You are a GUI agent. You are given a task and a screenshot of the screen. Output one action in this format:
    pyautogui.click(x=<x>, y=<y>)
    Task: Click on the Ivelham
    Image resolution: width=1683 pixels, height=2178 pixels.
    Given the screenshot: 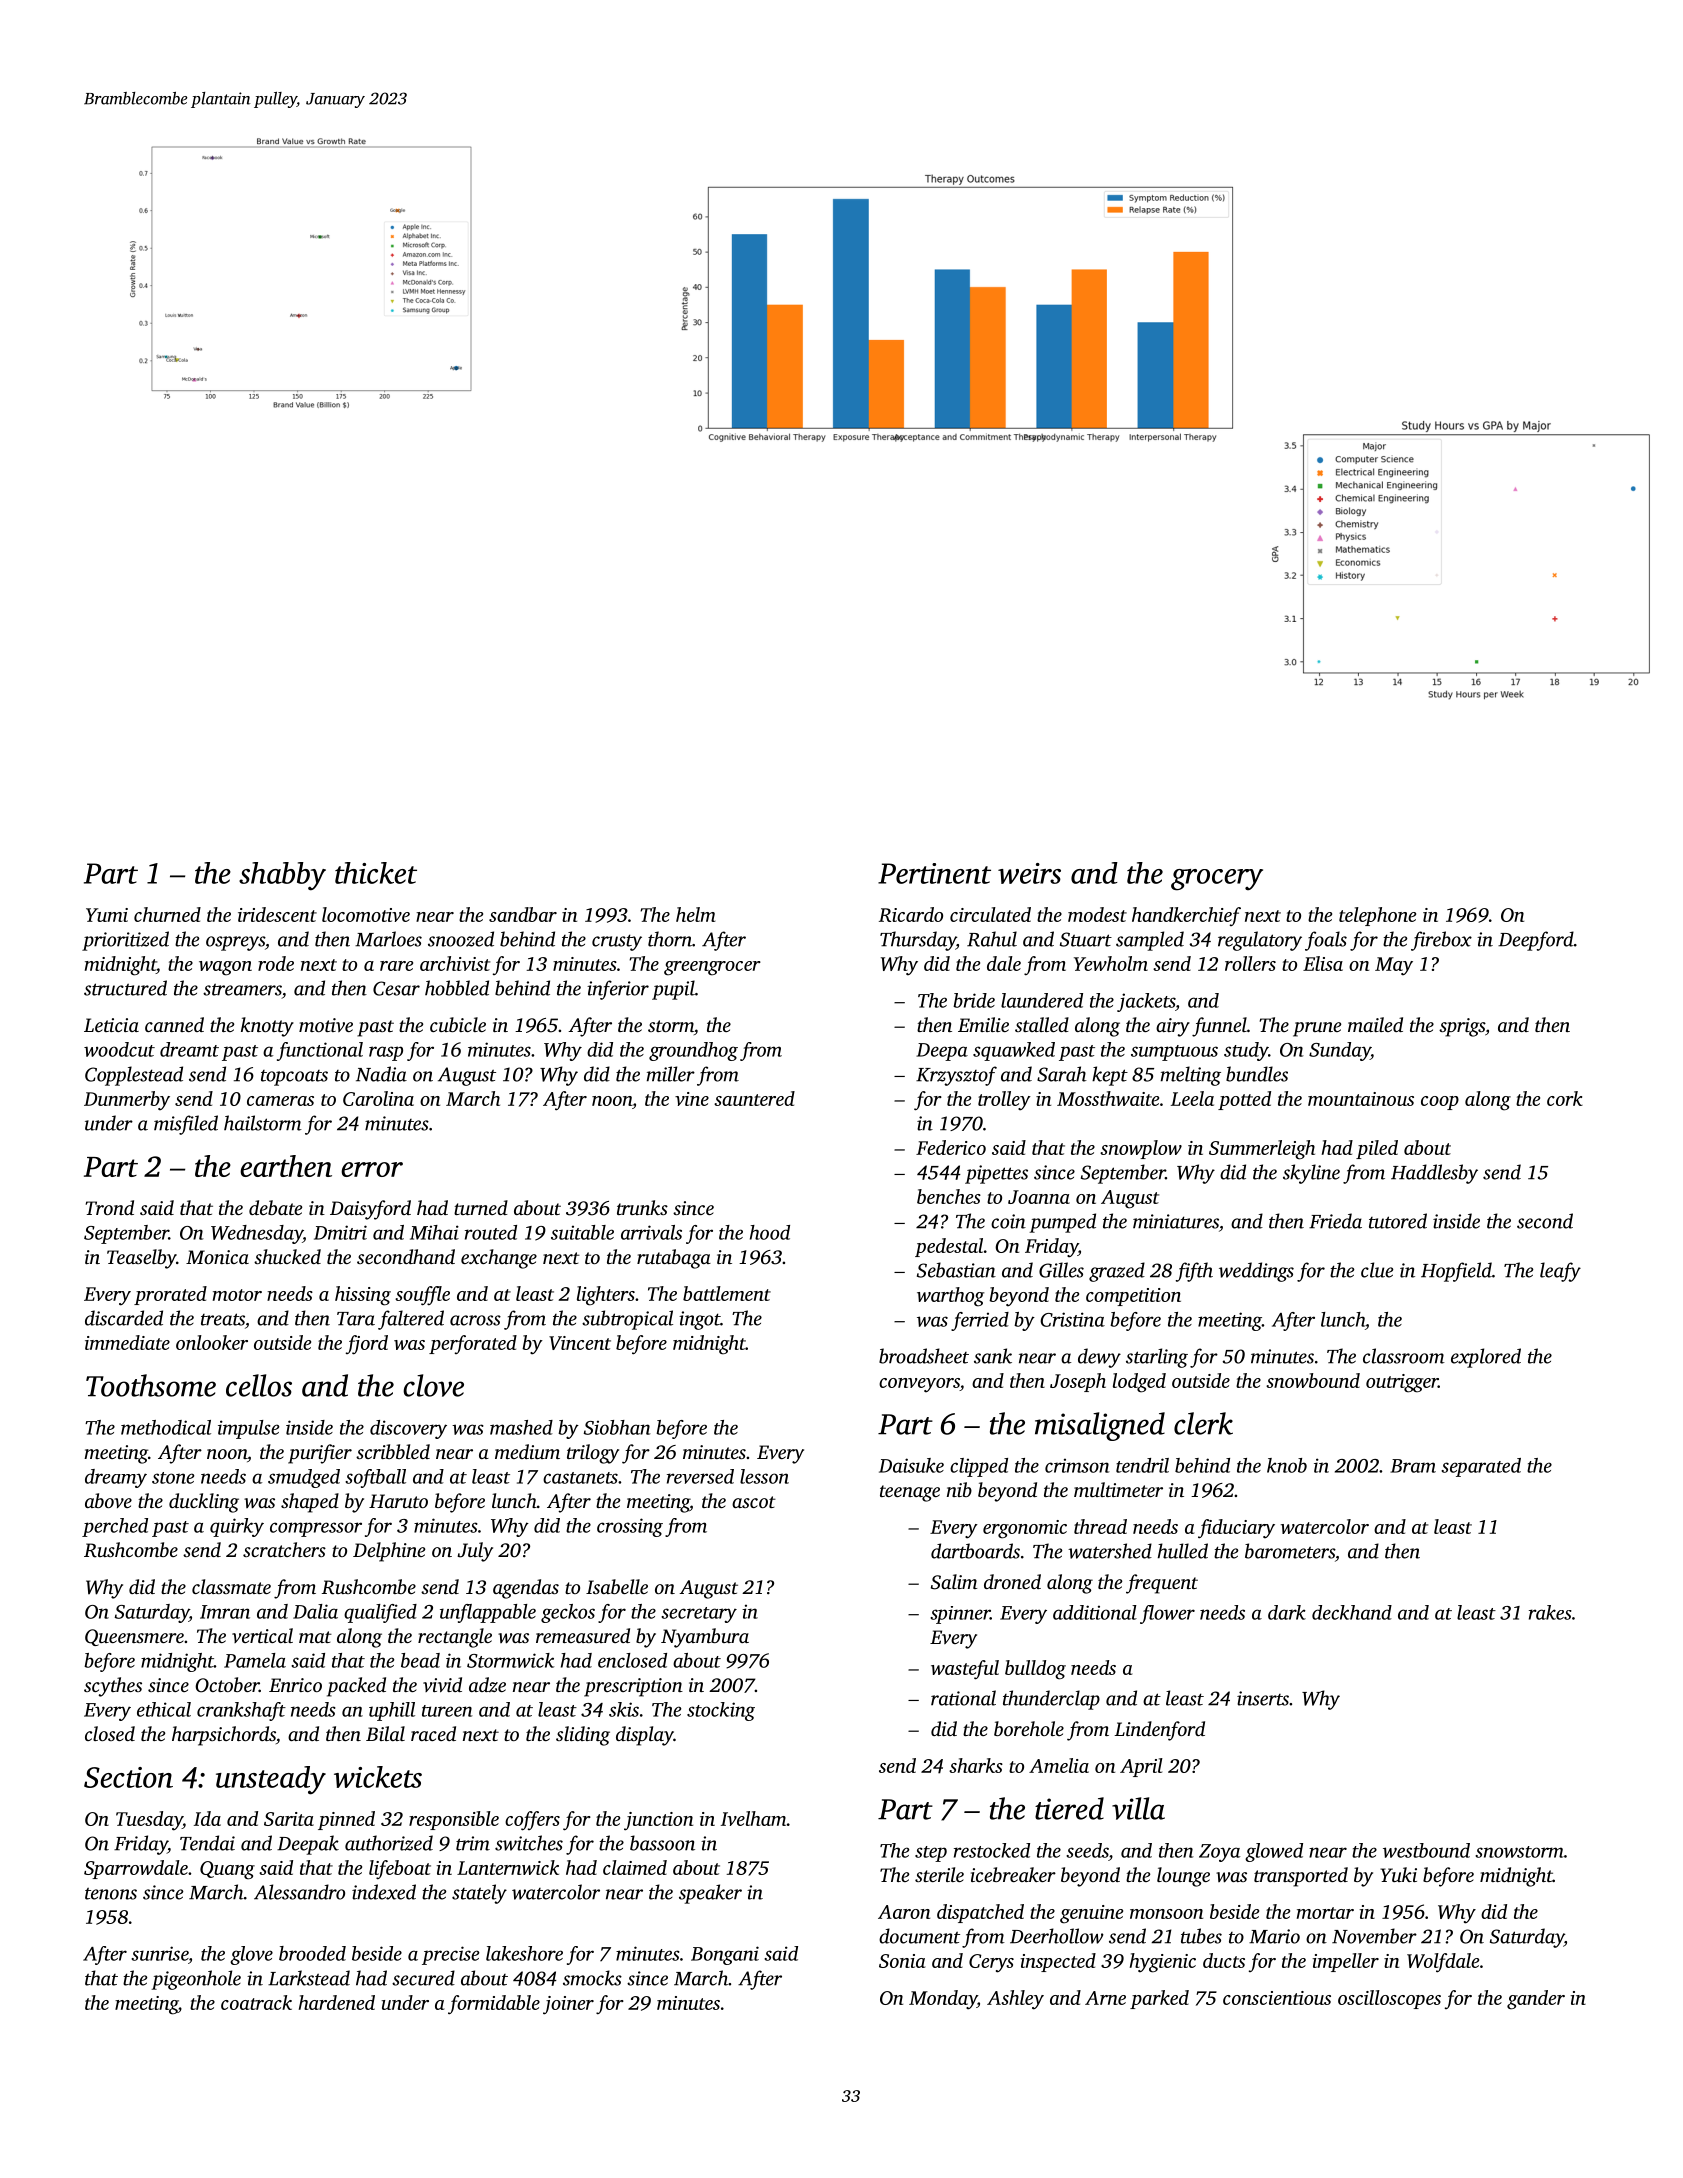 What is the action you would take?
    pyautogui.click(x=753, y=1818)
